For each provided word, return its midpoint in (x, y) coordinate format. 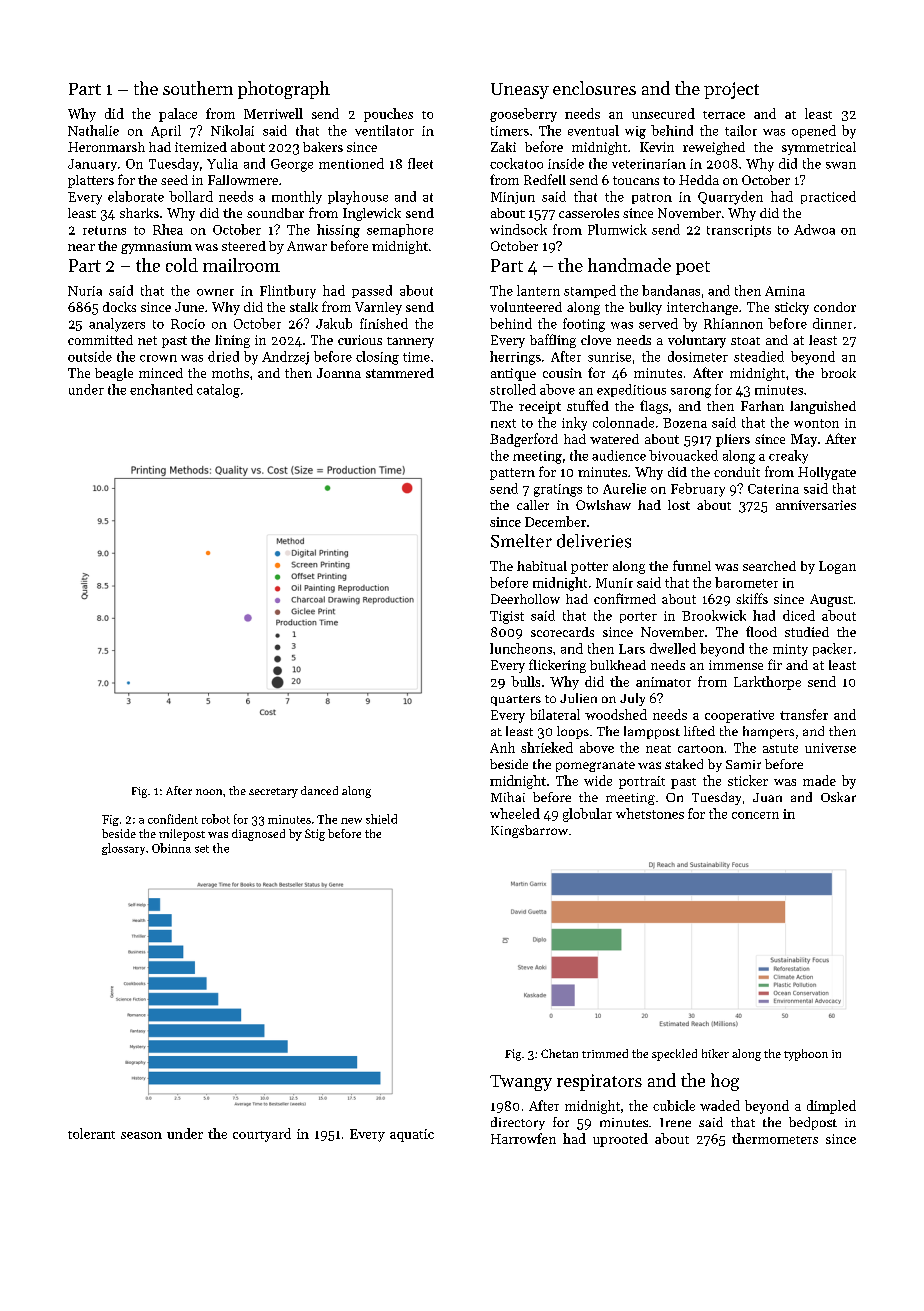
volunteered (526, 307)
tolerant (91, 1133)
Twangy (521, 1083)
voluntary (697, 341)
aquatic (412, 1135)
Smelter (521, 541)
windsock (518, 229)
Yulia (222, 163)
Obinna (171, 848)
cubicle (674, 1105)
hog (725, 1082)
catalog (218, 391)
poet (693, 268)
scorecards (562, 632)
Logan (837, 567)
